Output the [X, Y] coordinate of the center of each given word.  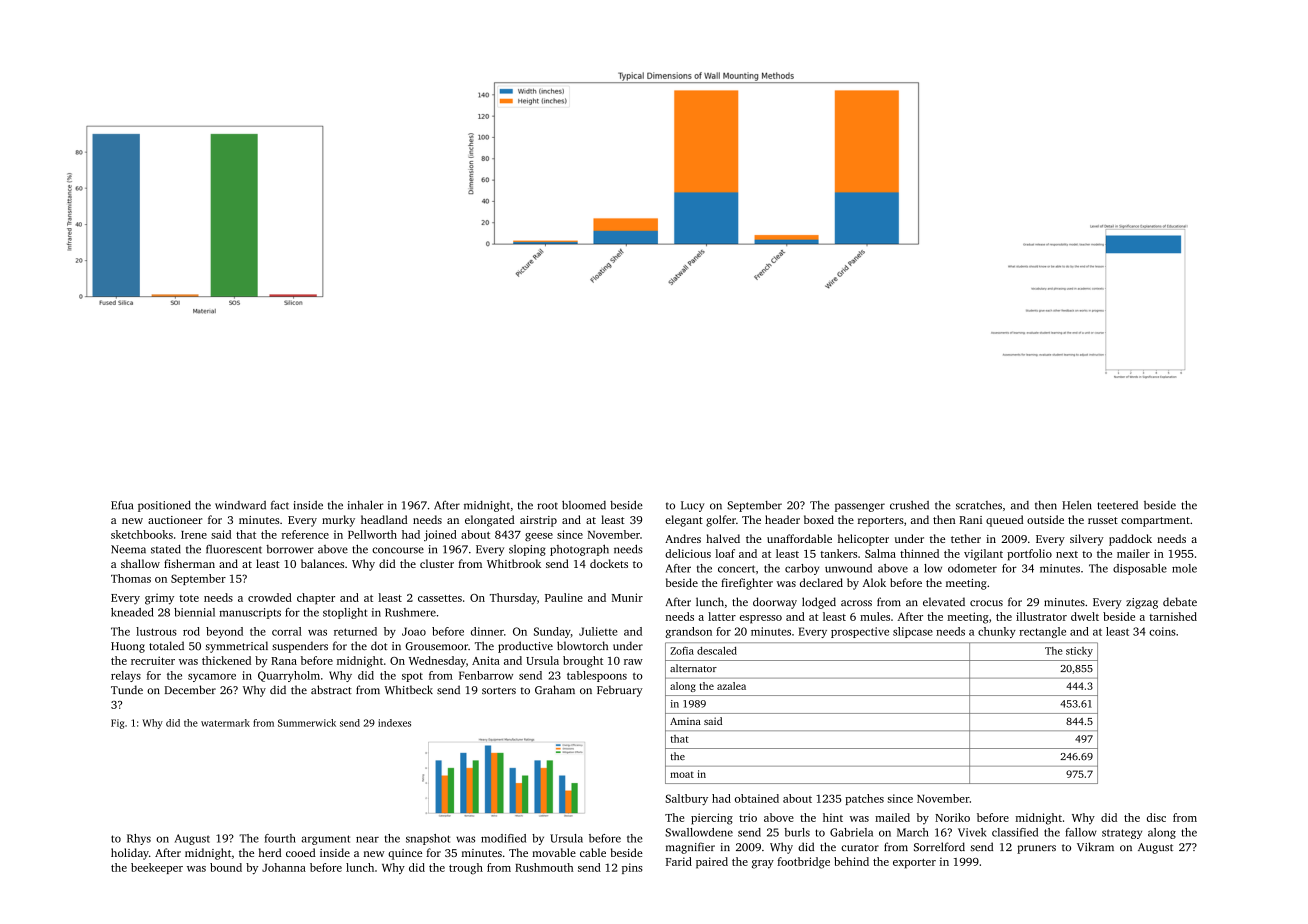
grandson [688, 632]
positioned [164, 506]
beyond [224, 632]
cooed [300, 852]
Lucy [692, 506]
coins [1162, 631]
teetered [1117, 505]
